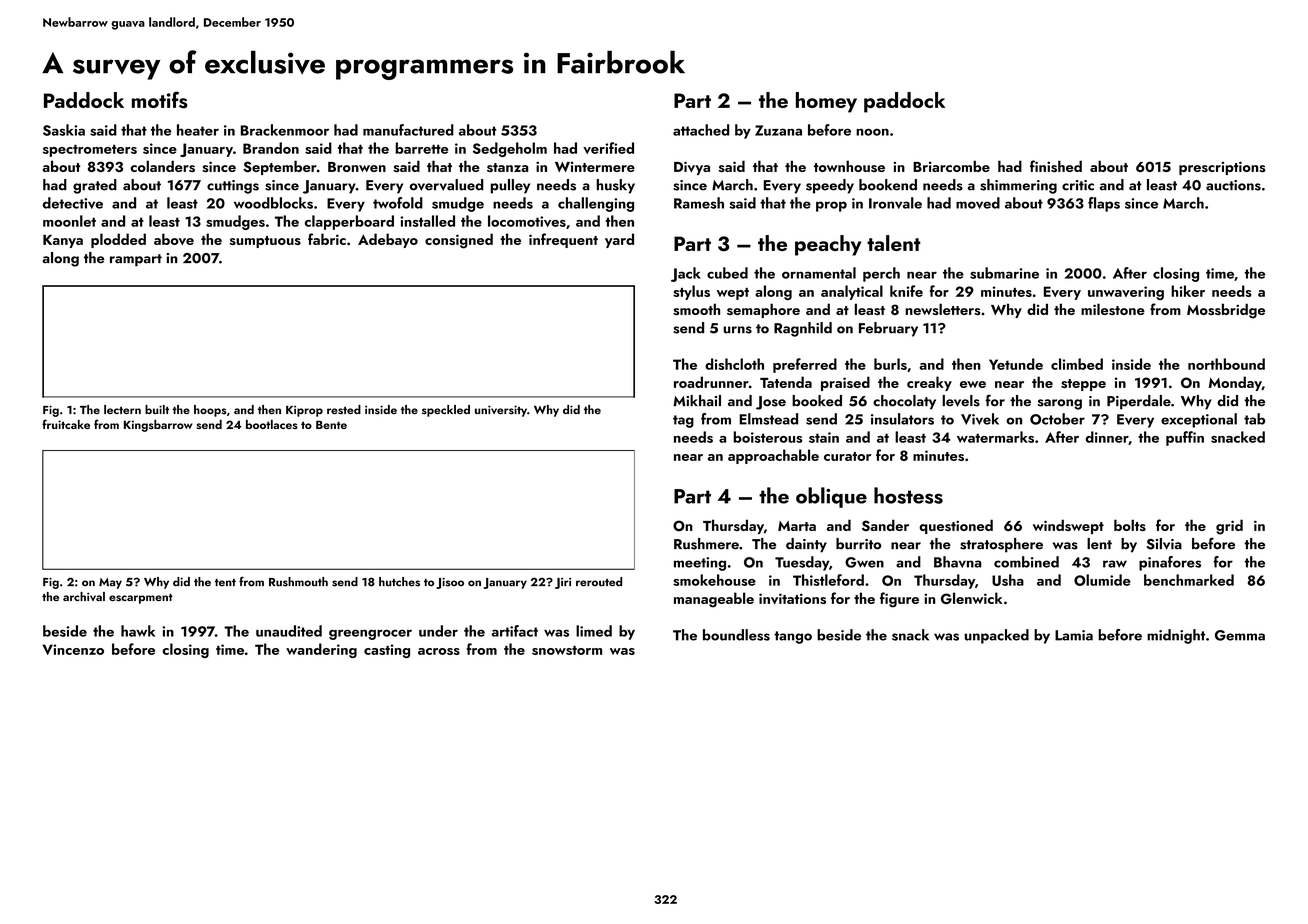 This image has height=924, width=1308. What do you see at coordinates (73, 649) in the image?
I see `Vincenzo` at bounding box center [73, 649].
